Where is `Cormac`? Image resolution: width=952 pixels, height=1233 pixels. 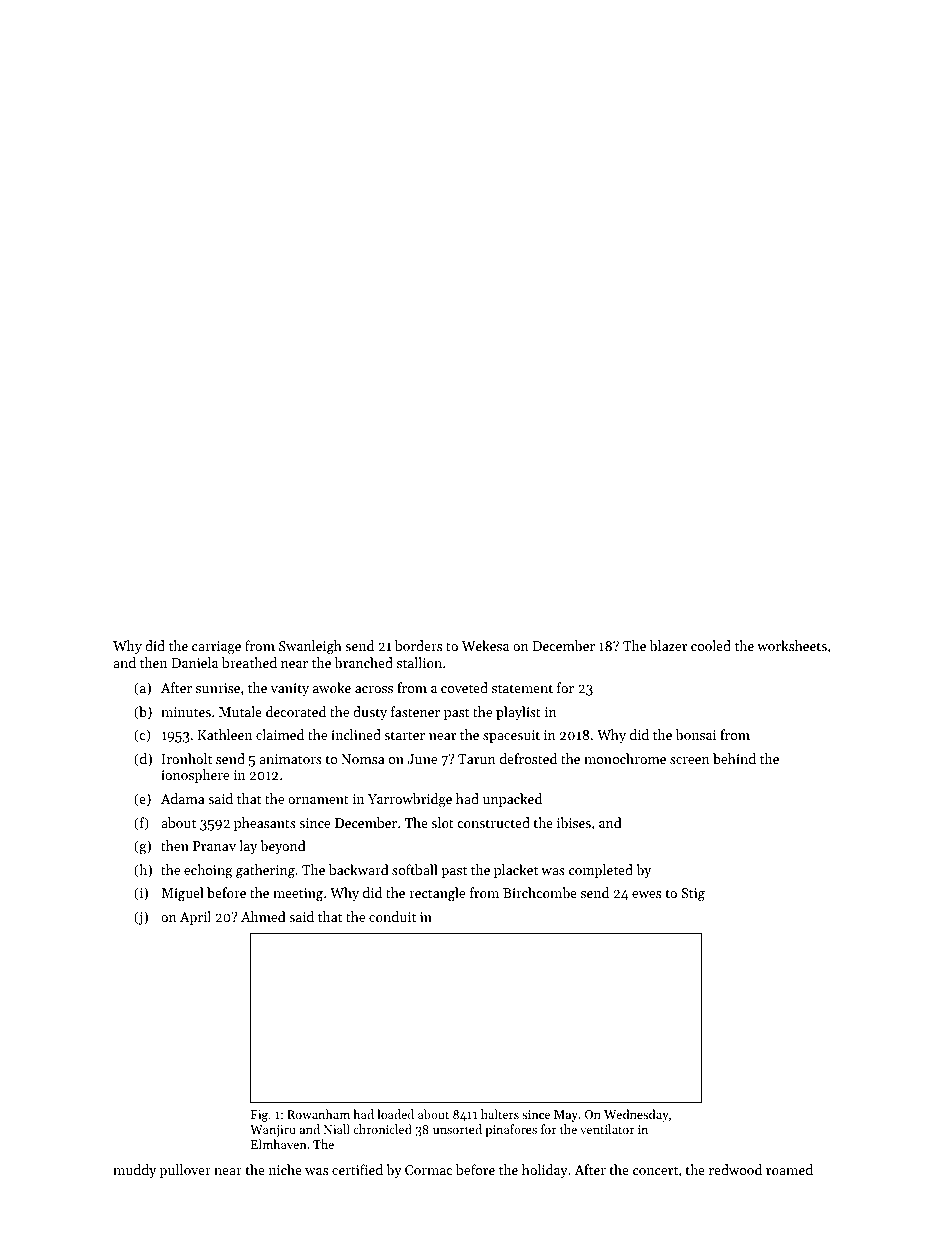 Cormac is located at coordinates (428, 1170).
